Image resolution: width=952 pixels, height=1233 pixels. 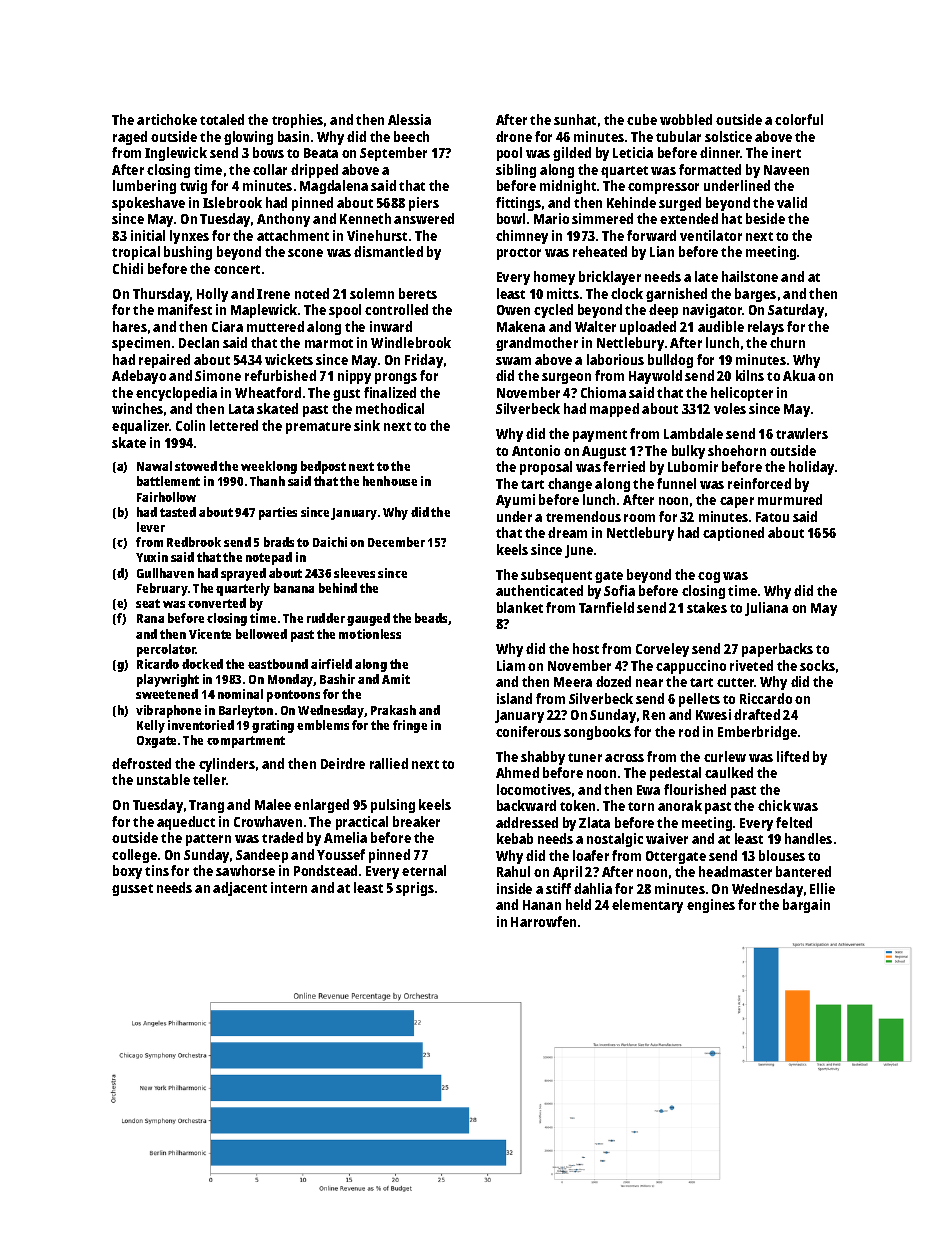 I want to click on rod, so click(x=689, y=731).
